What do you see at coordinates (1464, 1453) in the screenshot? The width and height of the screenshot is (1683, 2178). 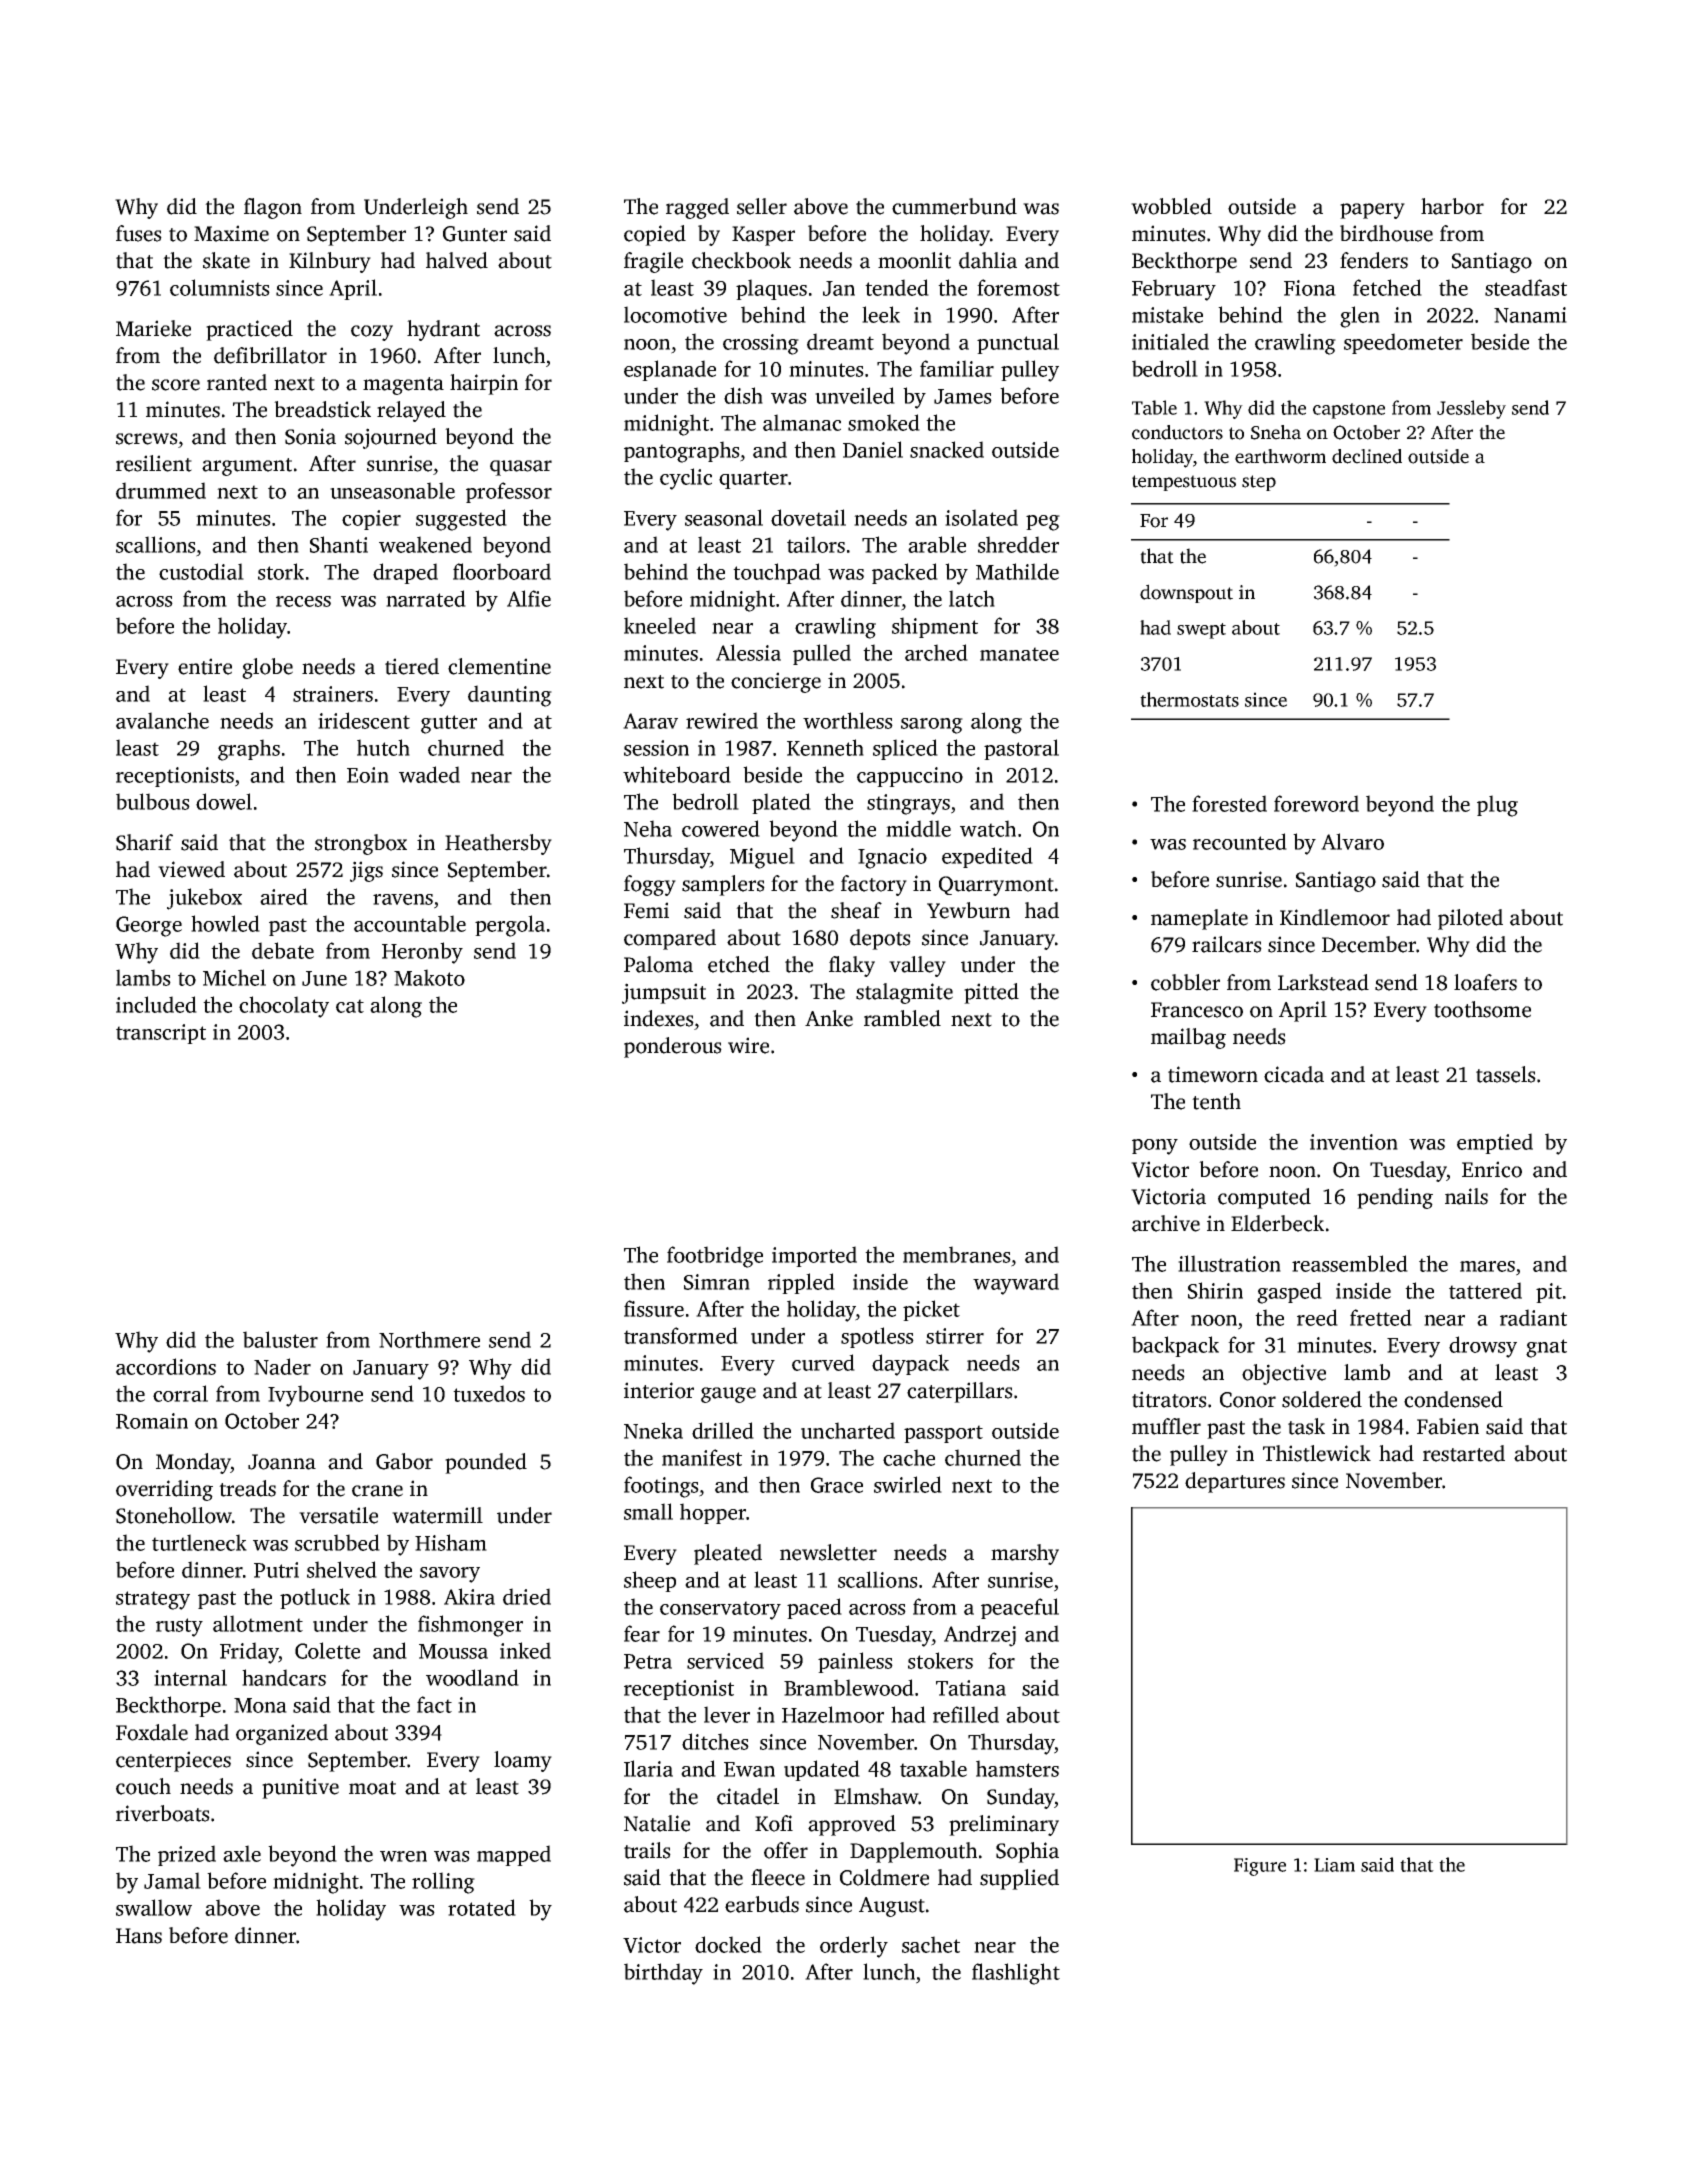 I see `restarted` at bounding box center [1464, 1453].
